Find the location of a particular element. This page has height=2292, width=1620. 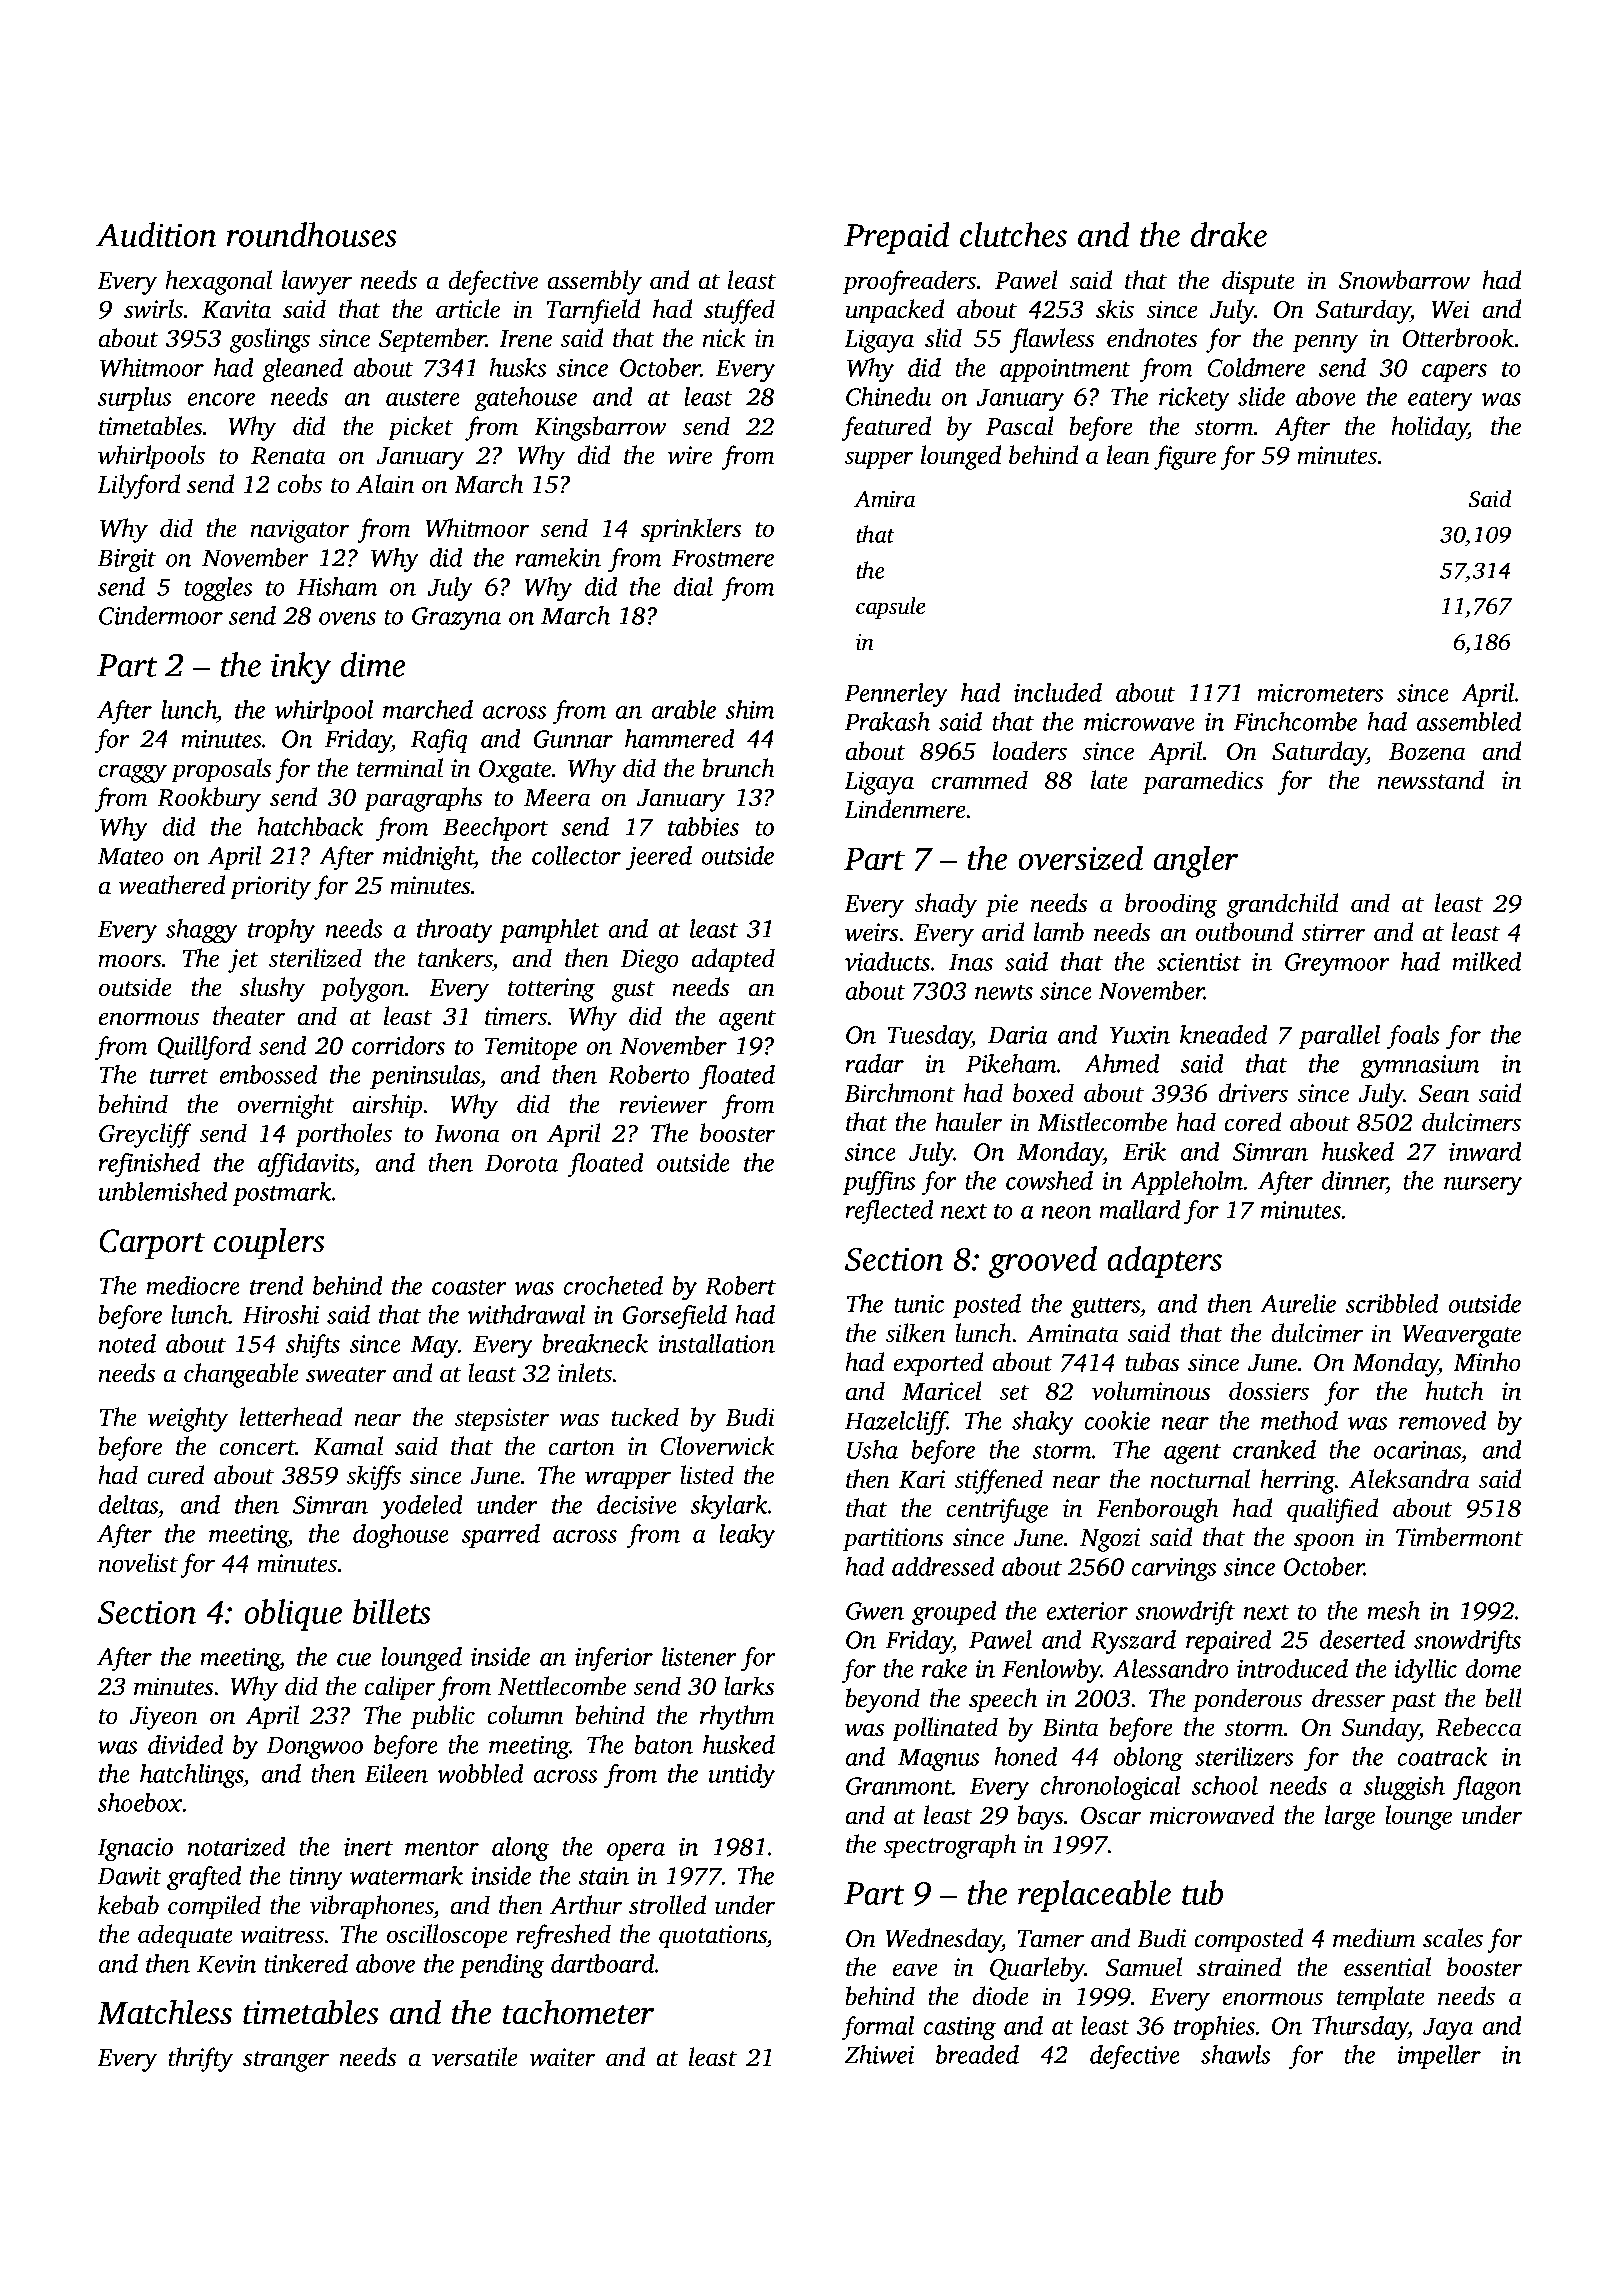

dispute is located at coordinates (1258, 282).
